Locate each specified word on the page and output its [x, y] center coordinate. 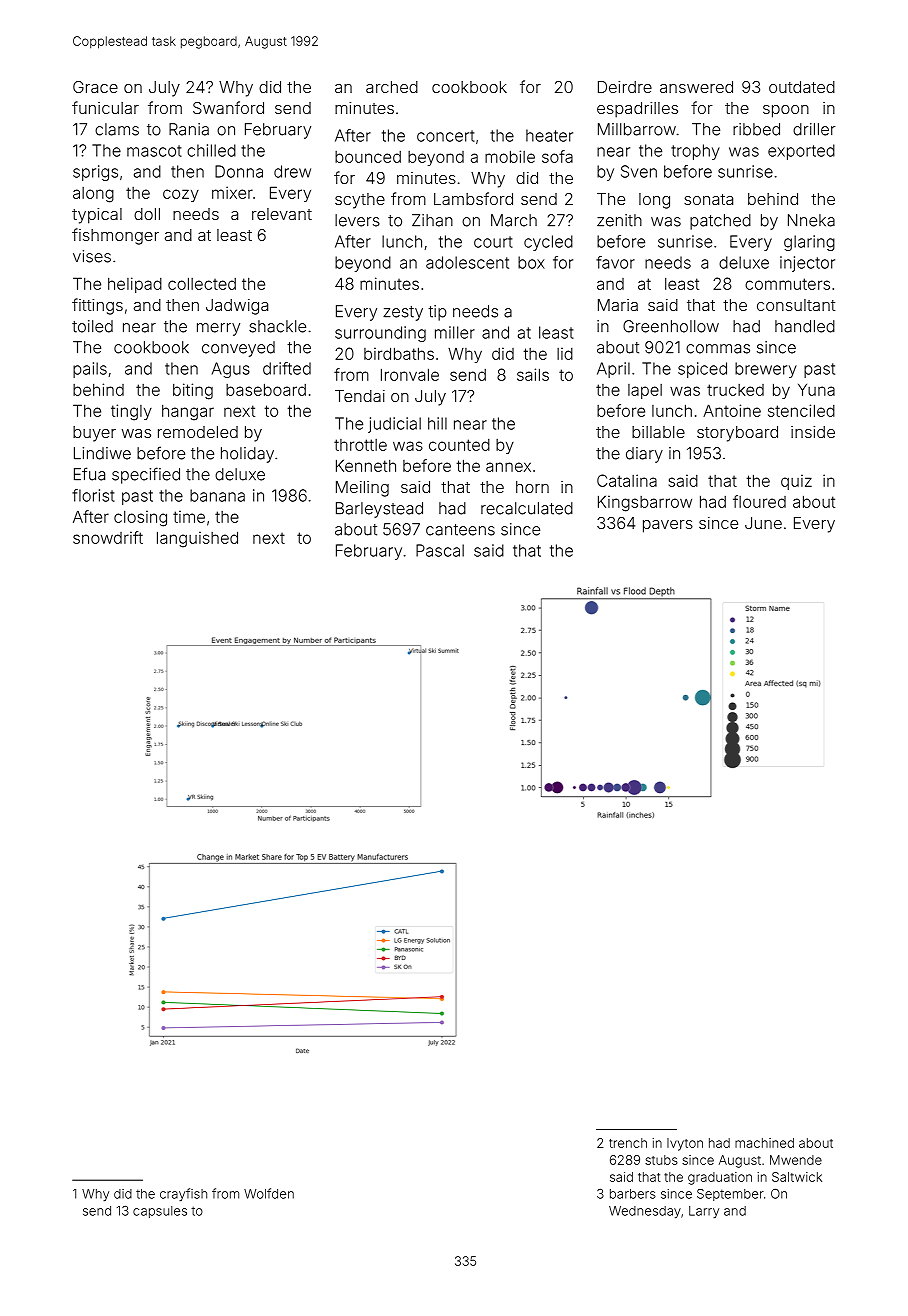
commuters [787, 284]
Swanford [228, 107]
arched [392, 87]
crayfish [183, 1194]
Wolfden [269, 1193]
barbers [633, 1194]
